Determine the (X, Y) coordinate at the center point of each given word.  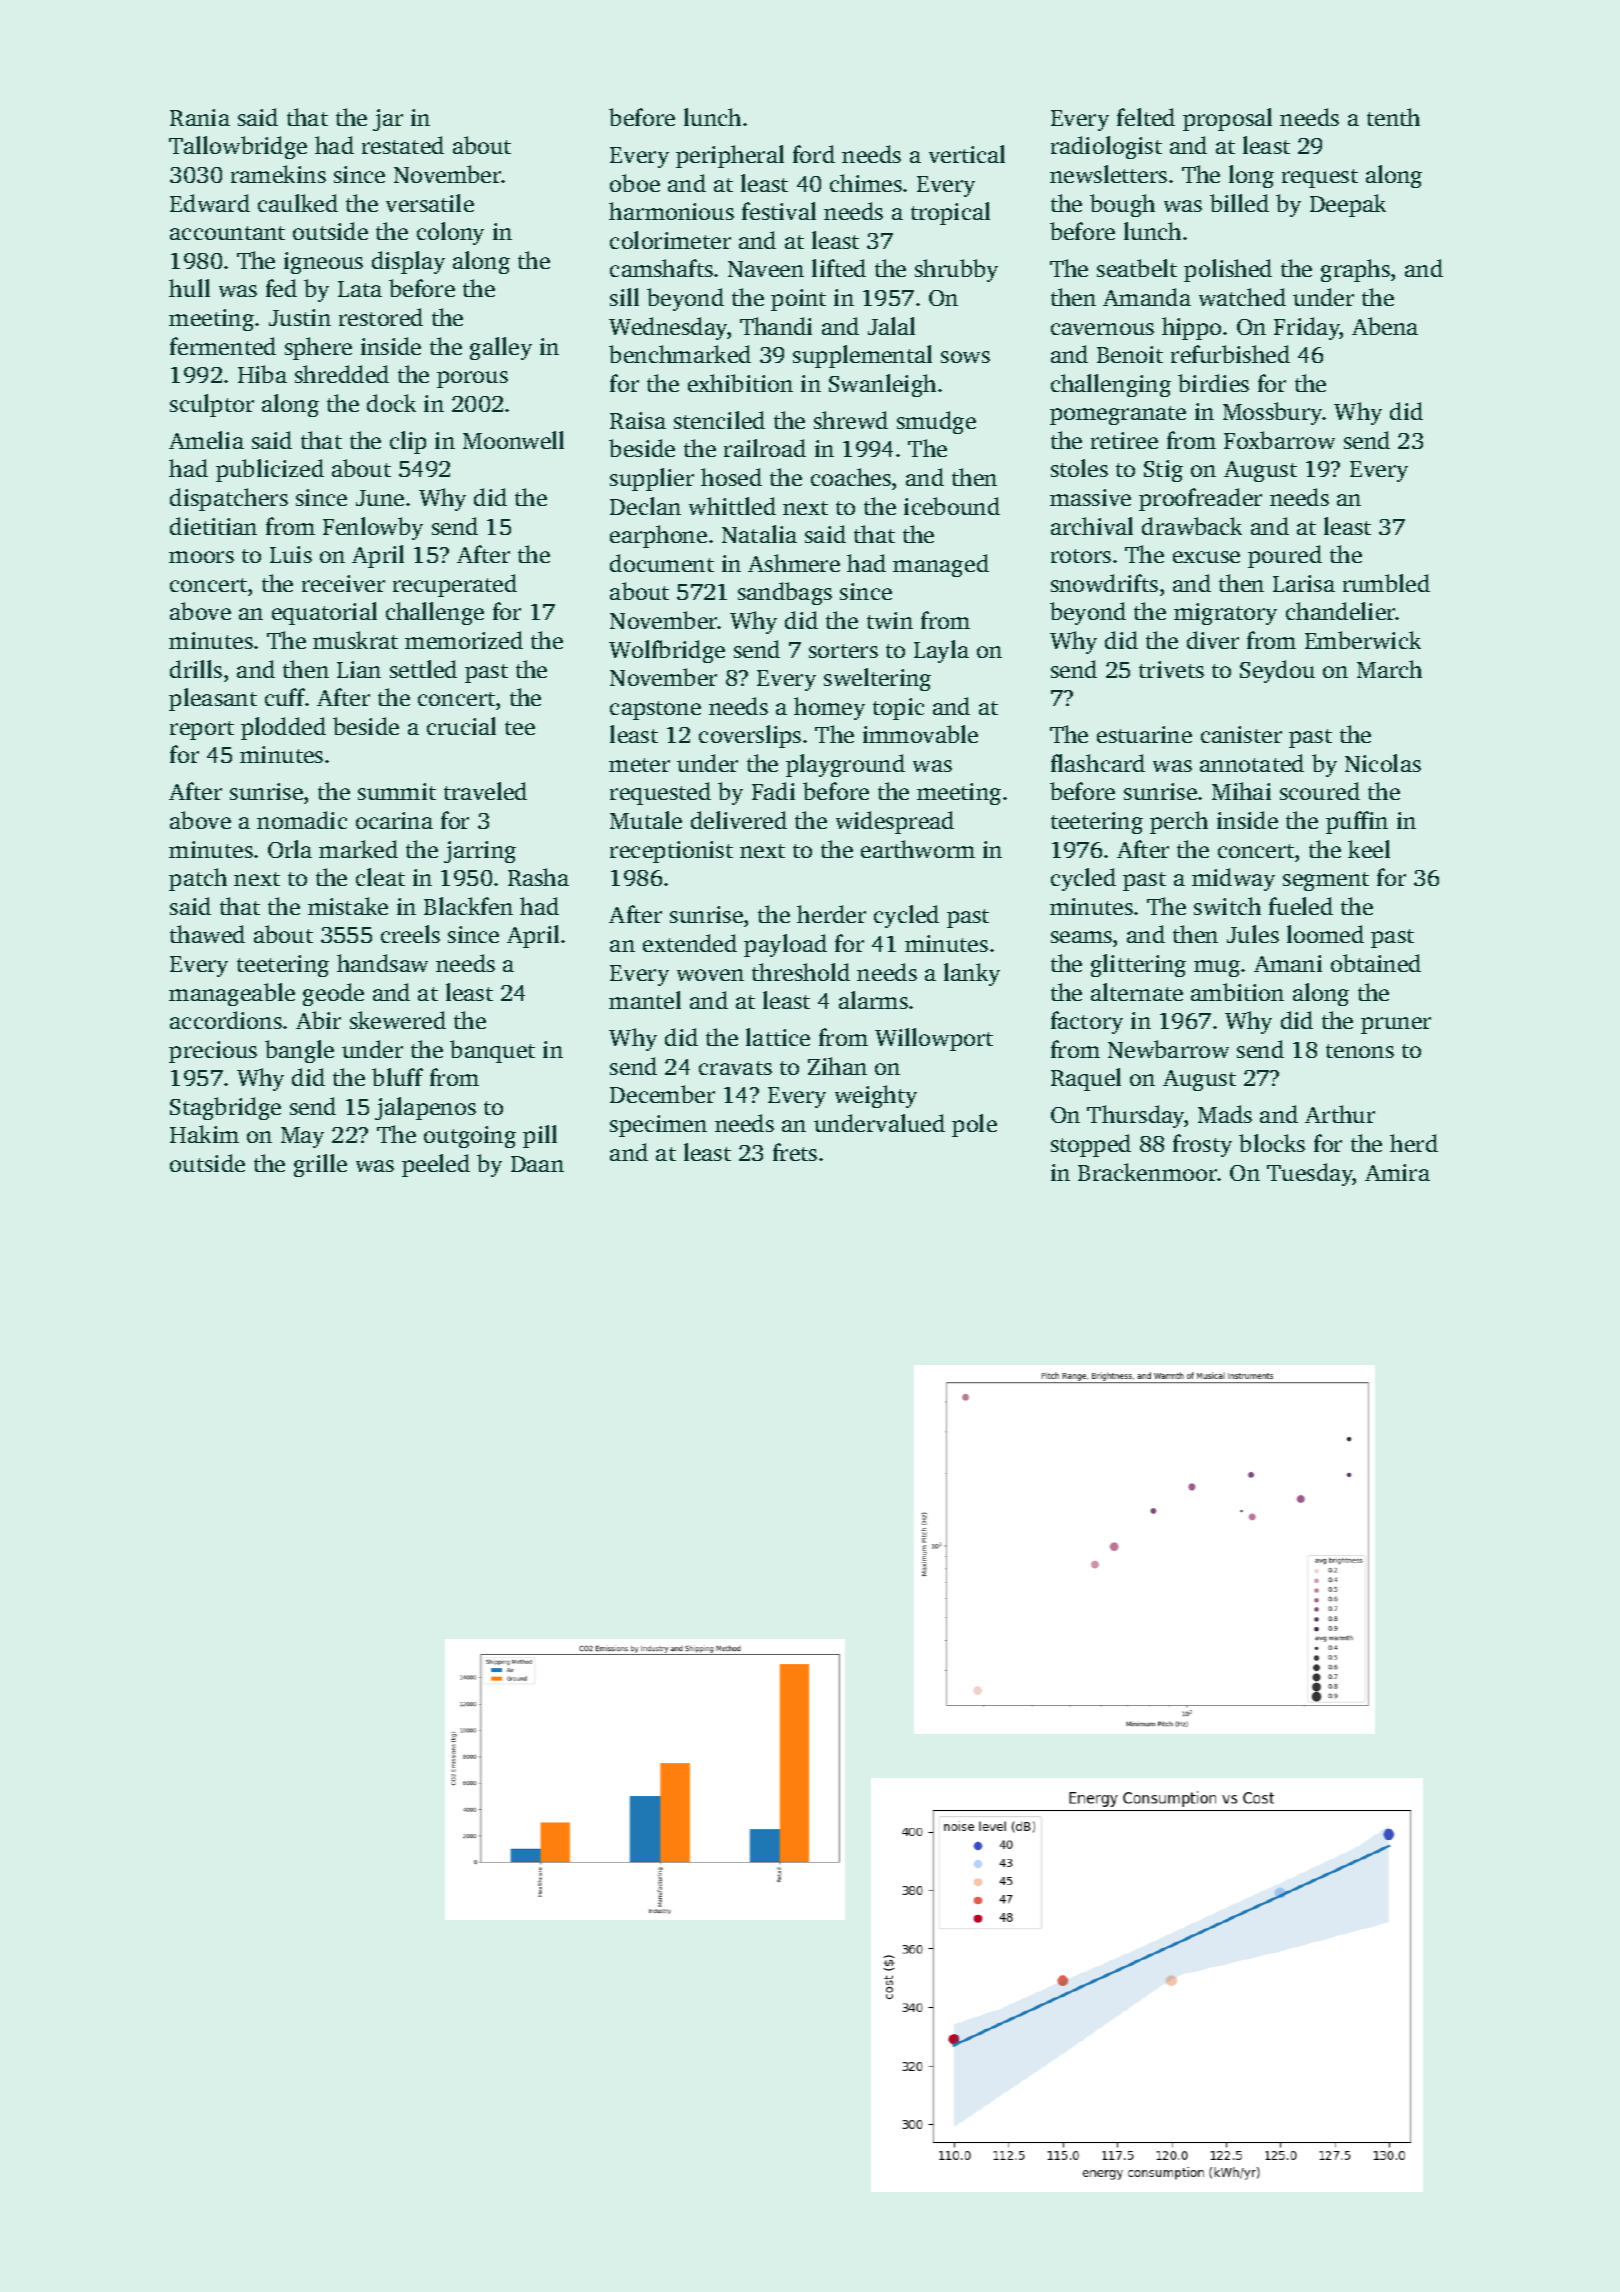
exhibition (740, 383)
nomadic (302, 820)
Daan (537, 1164)
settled (423, 669)
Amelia (206, 440)
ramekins (278, 174)
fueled (1301, 906)
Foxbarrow (1279, 440)
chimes (866, 183)
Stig (1163, 471)
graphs (1355, 270)
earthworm (918, 849)
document (662, 563)
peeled (436, 1165)
